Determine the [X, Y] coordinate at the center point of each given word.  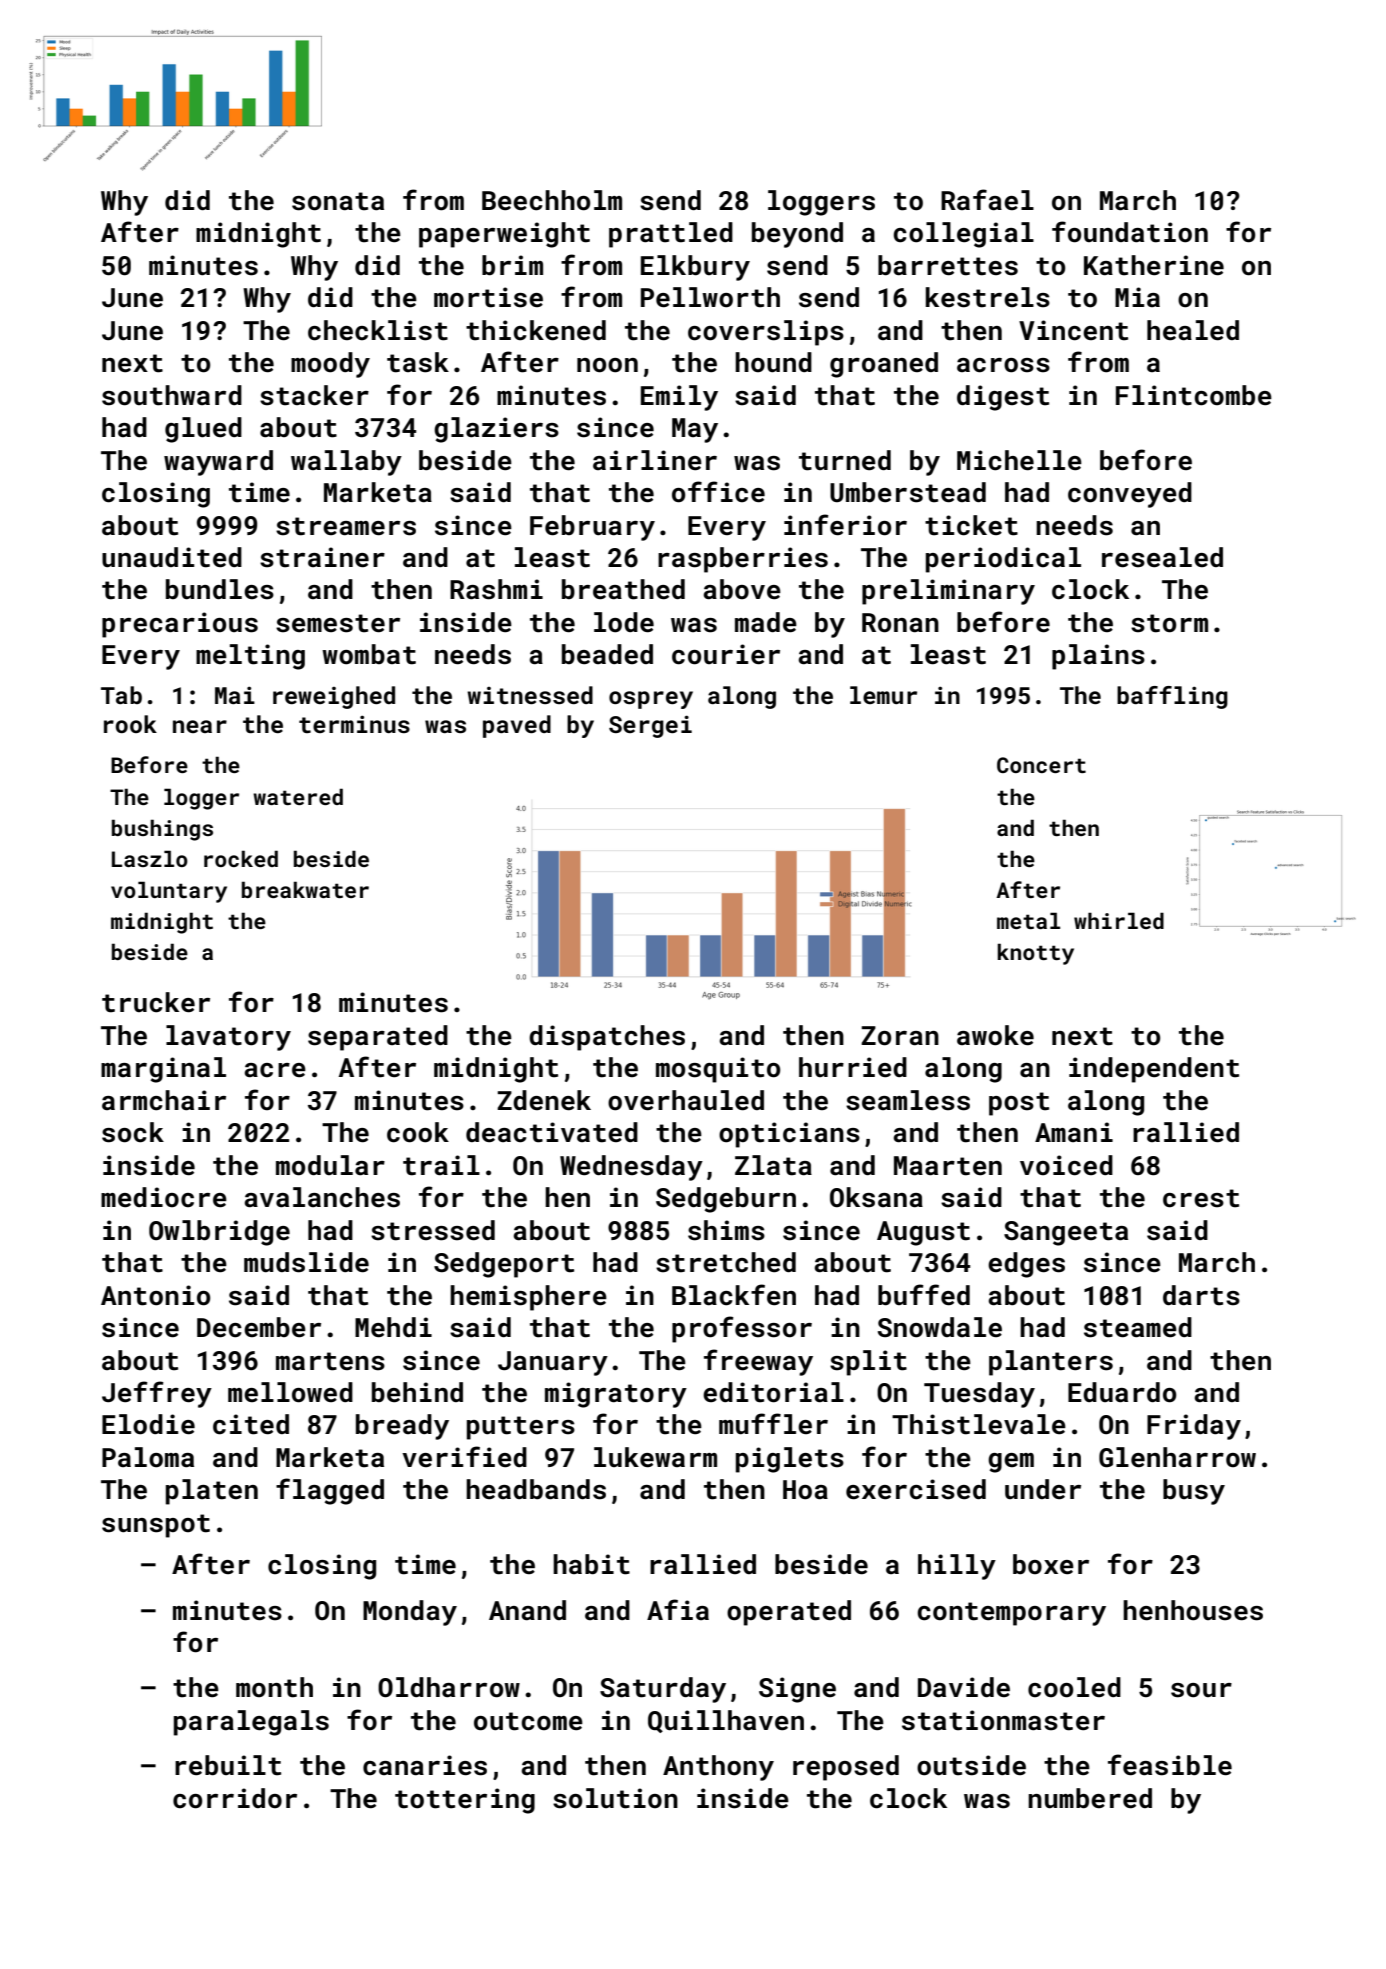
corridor [235, 1798]
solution [615, 1798]
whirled [1119, 920]
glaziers [496, 430]
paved [517, 726]
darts [1201, 1295]
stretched [726, 1262]
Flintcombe [1194, 395]
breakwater [305, 889]
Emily [679, 398]
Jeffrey [157, 1394]
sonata [338, 201]
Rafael [987, 200]
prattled [671, 235]
